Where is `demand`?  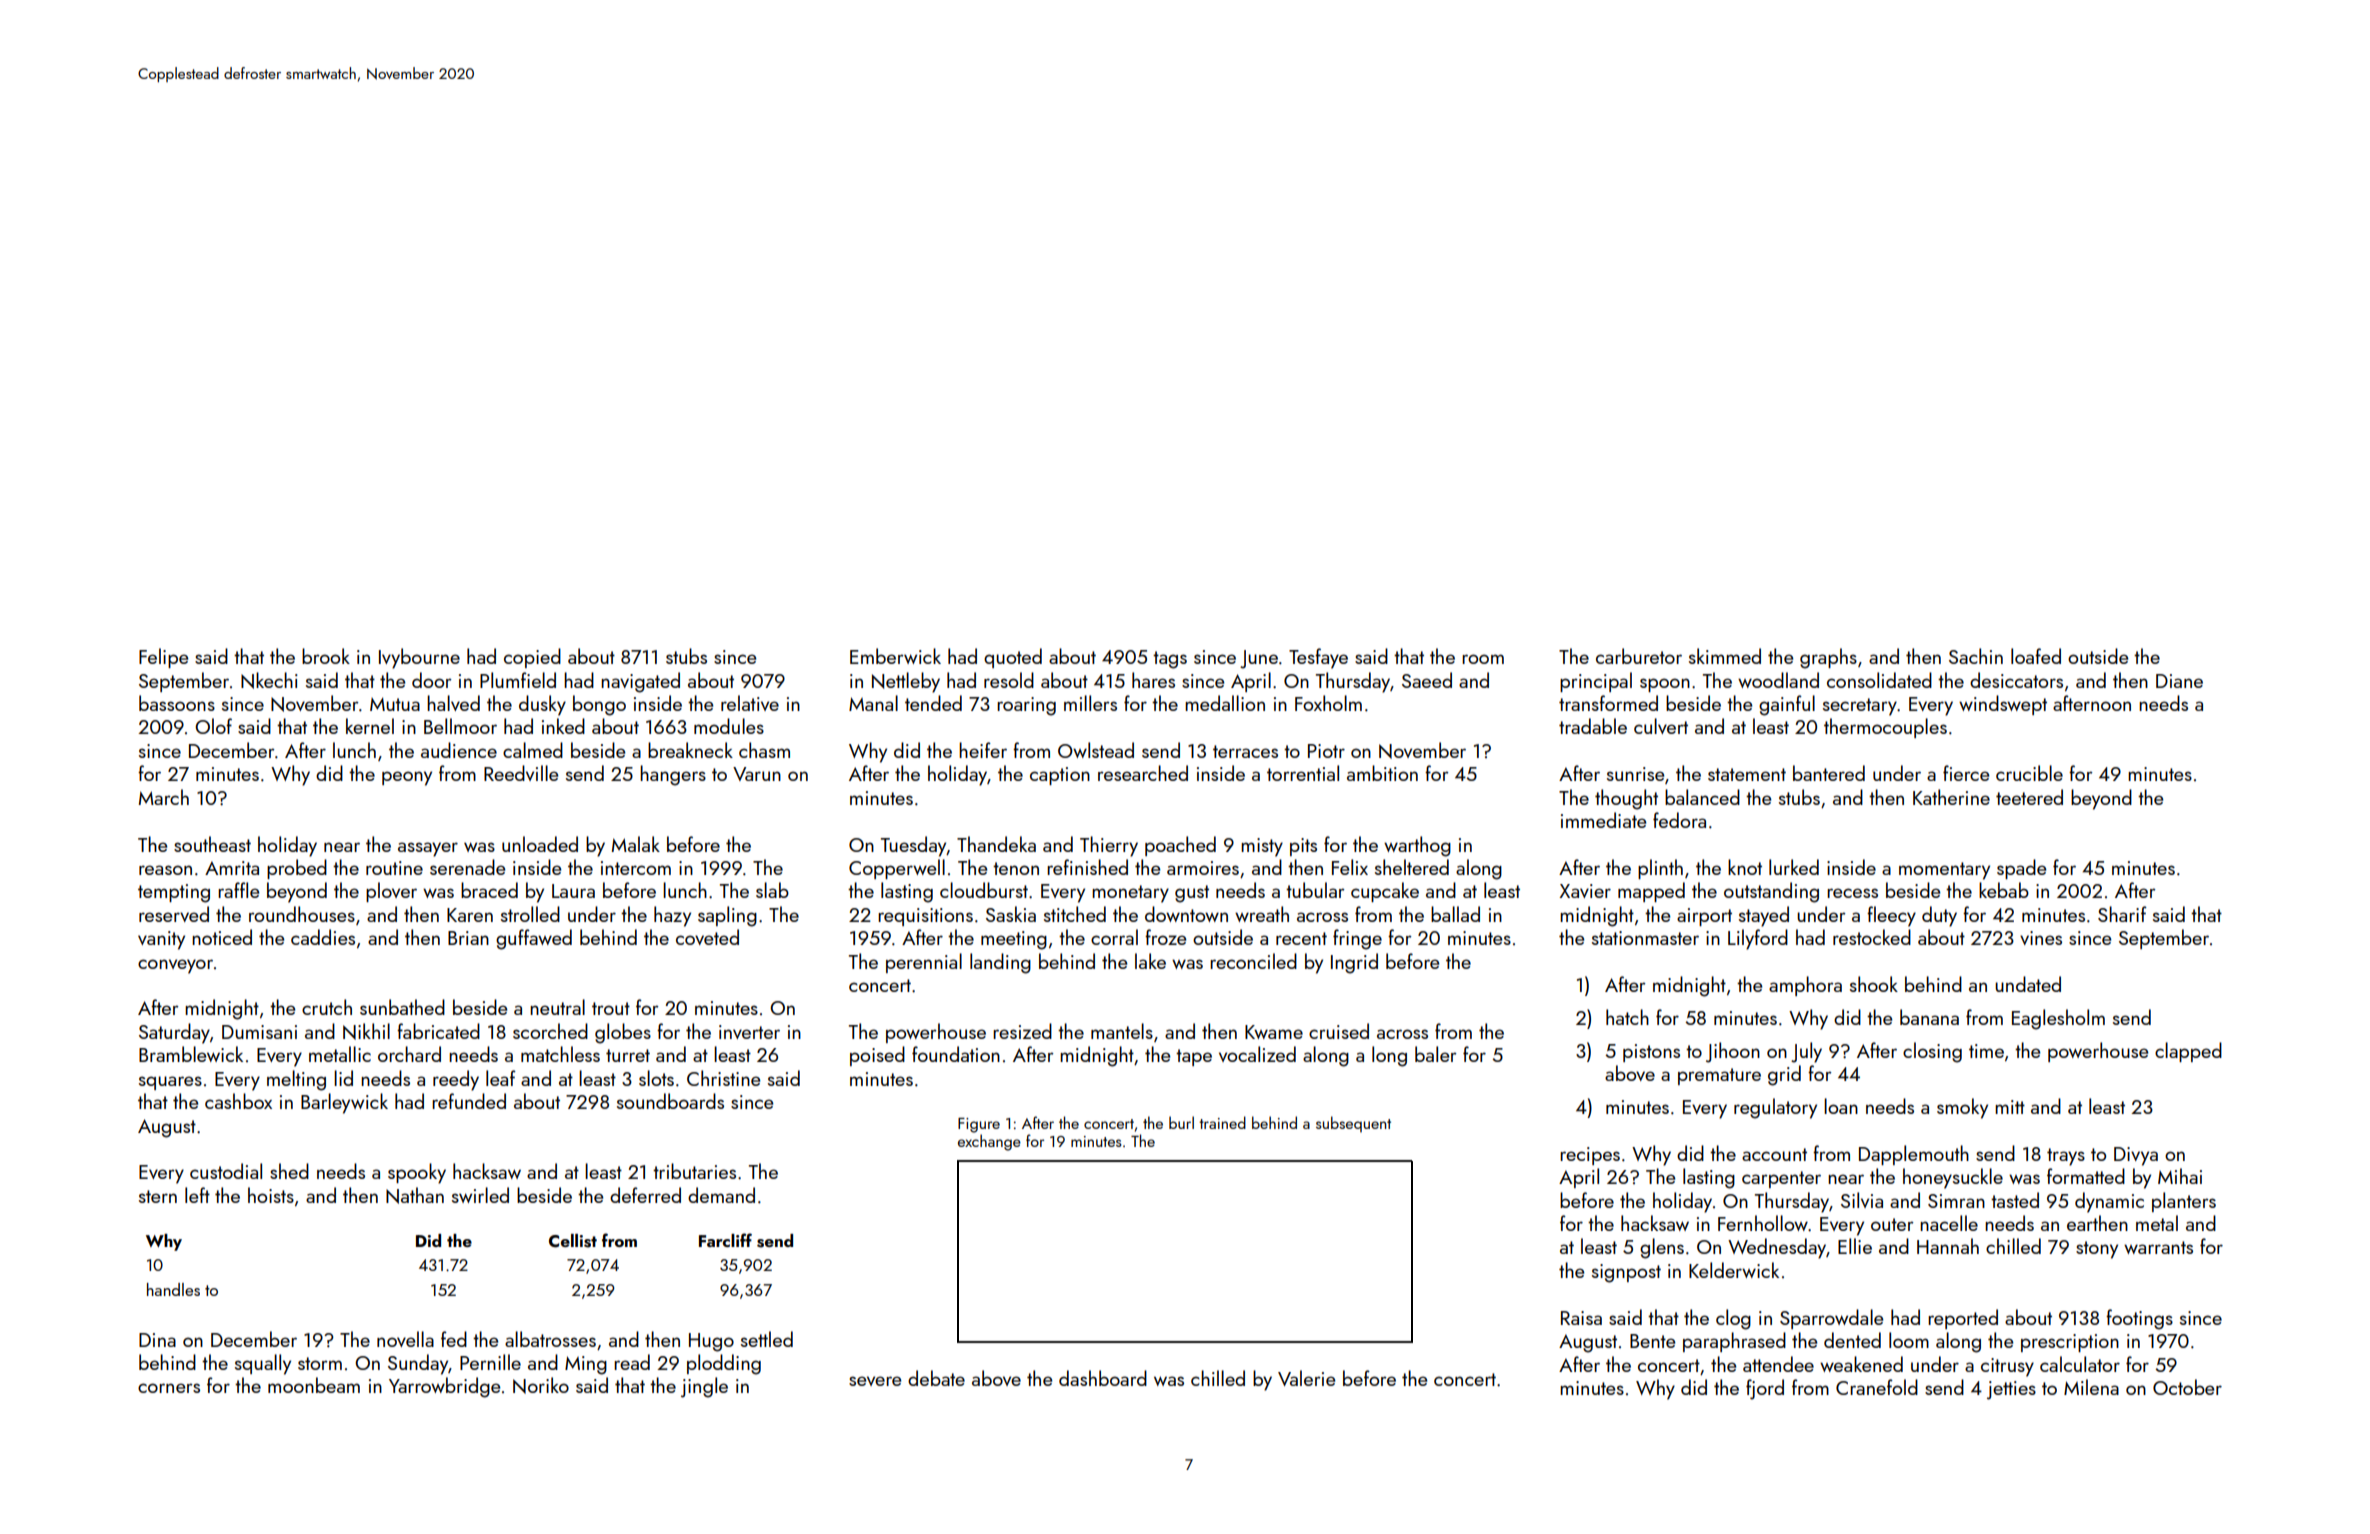 demand is located at coordinates (721, 1195).
